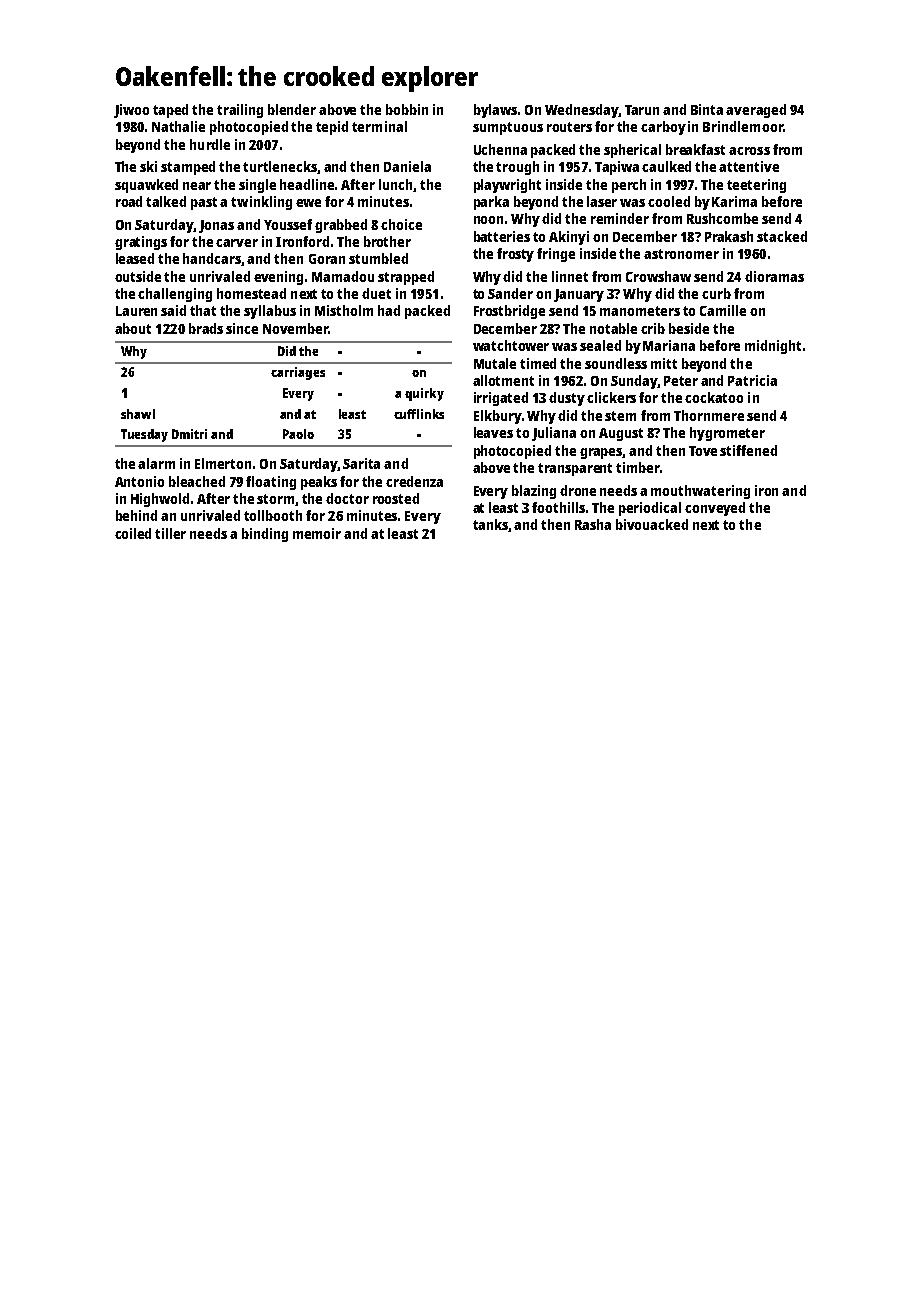 This page has height=1308, width=924. What do you see at coordinates (554, 434) in the page?
I see `Juliana` at bounding box center [554, 434].
